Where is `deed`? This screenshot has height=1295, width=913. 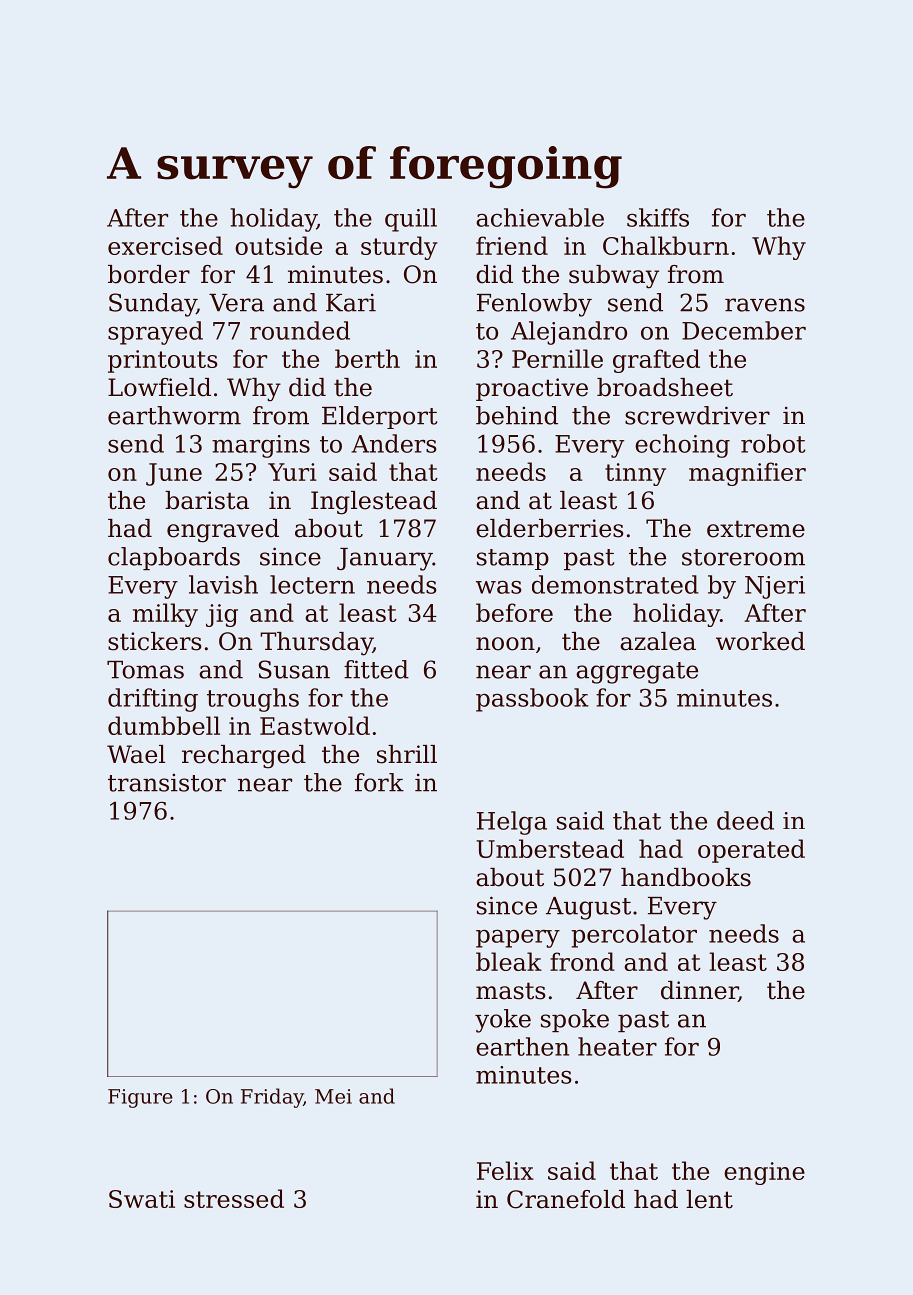
deed is located at coordinates (745, 820).
